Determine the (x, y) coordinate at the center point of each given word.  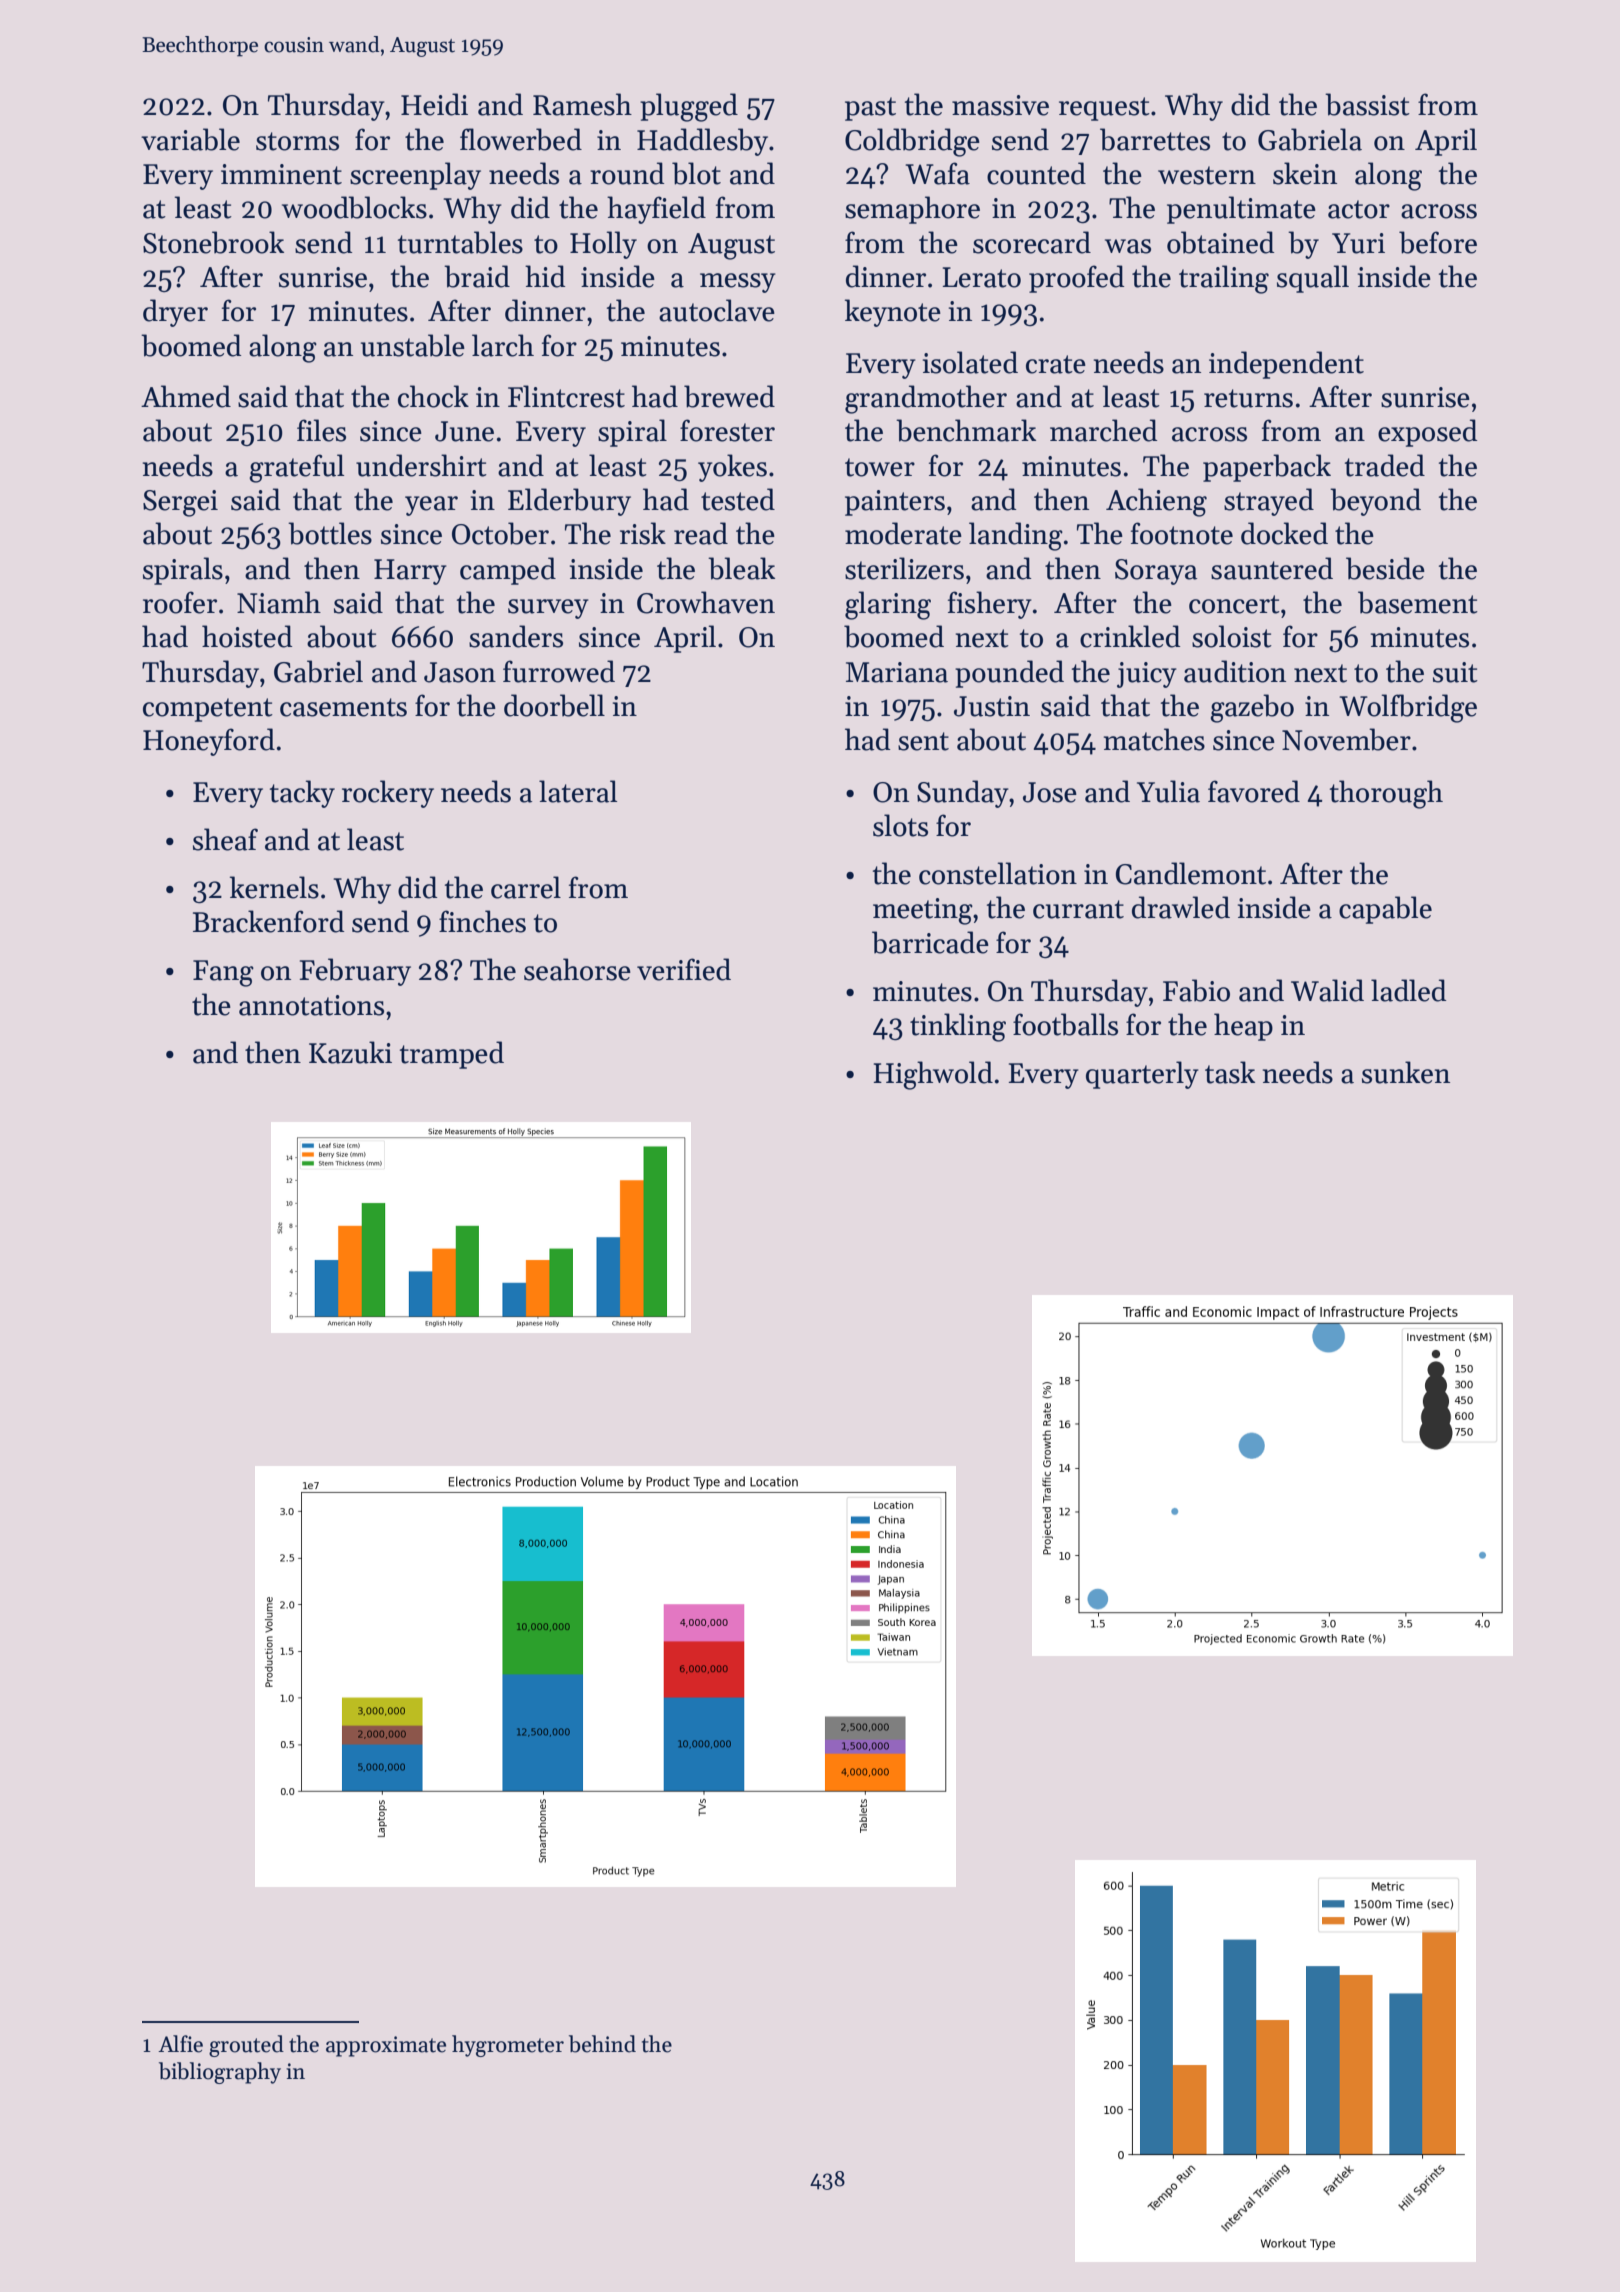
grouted (246, 2046)
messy (738, 283)
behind (602, 2044)
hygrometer (508, 2046)
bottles (330, 533)
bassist (1367, 104)
